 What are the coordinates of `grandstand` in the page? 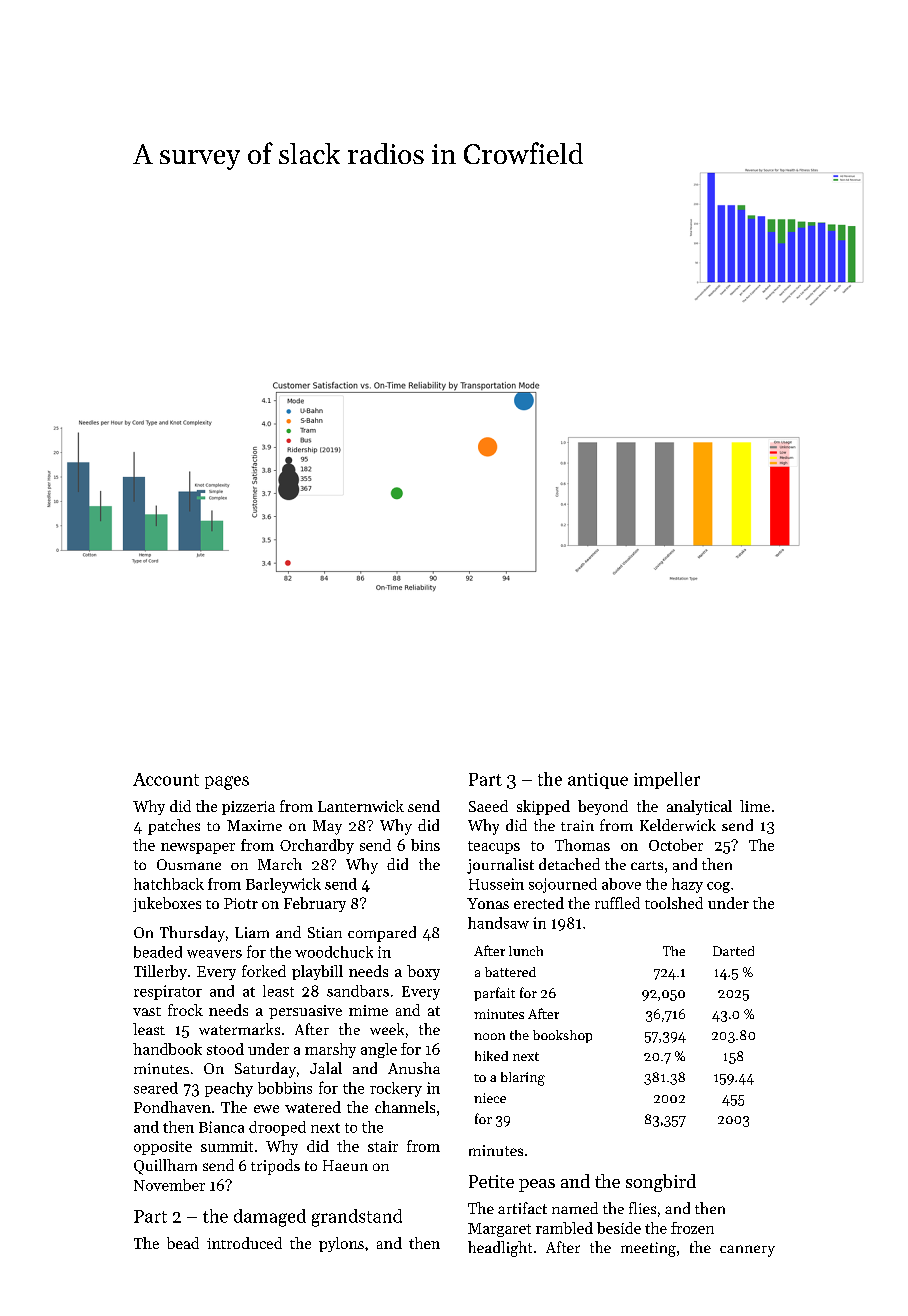 It's located at (357, 1218).
